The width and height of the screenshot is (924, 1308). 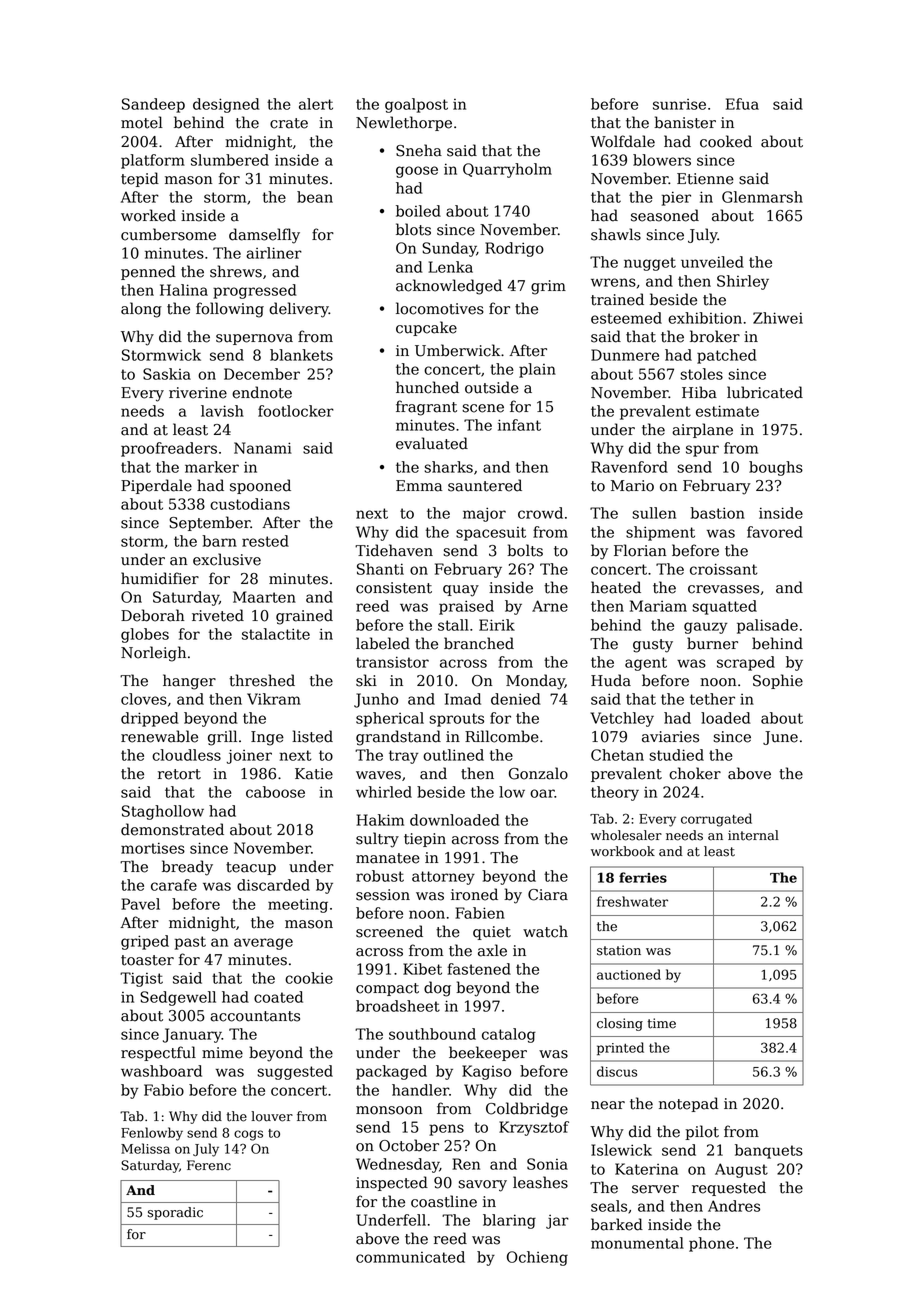 I want to click on Glenmarsh, so click(x=762, y=197).
